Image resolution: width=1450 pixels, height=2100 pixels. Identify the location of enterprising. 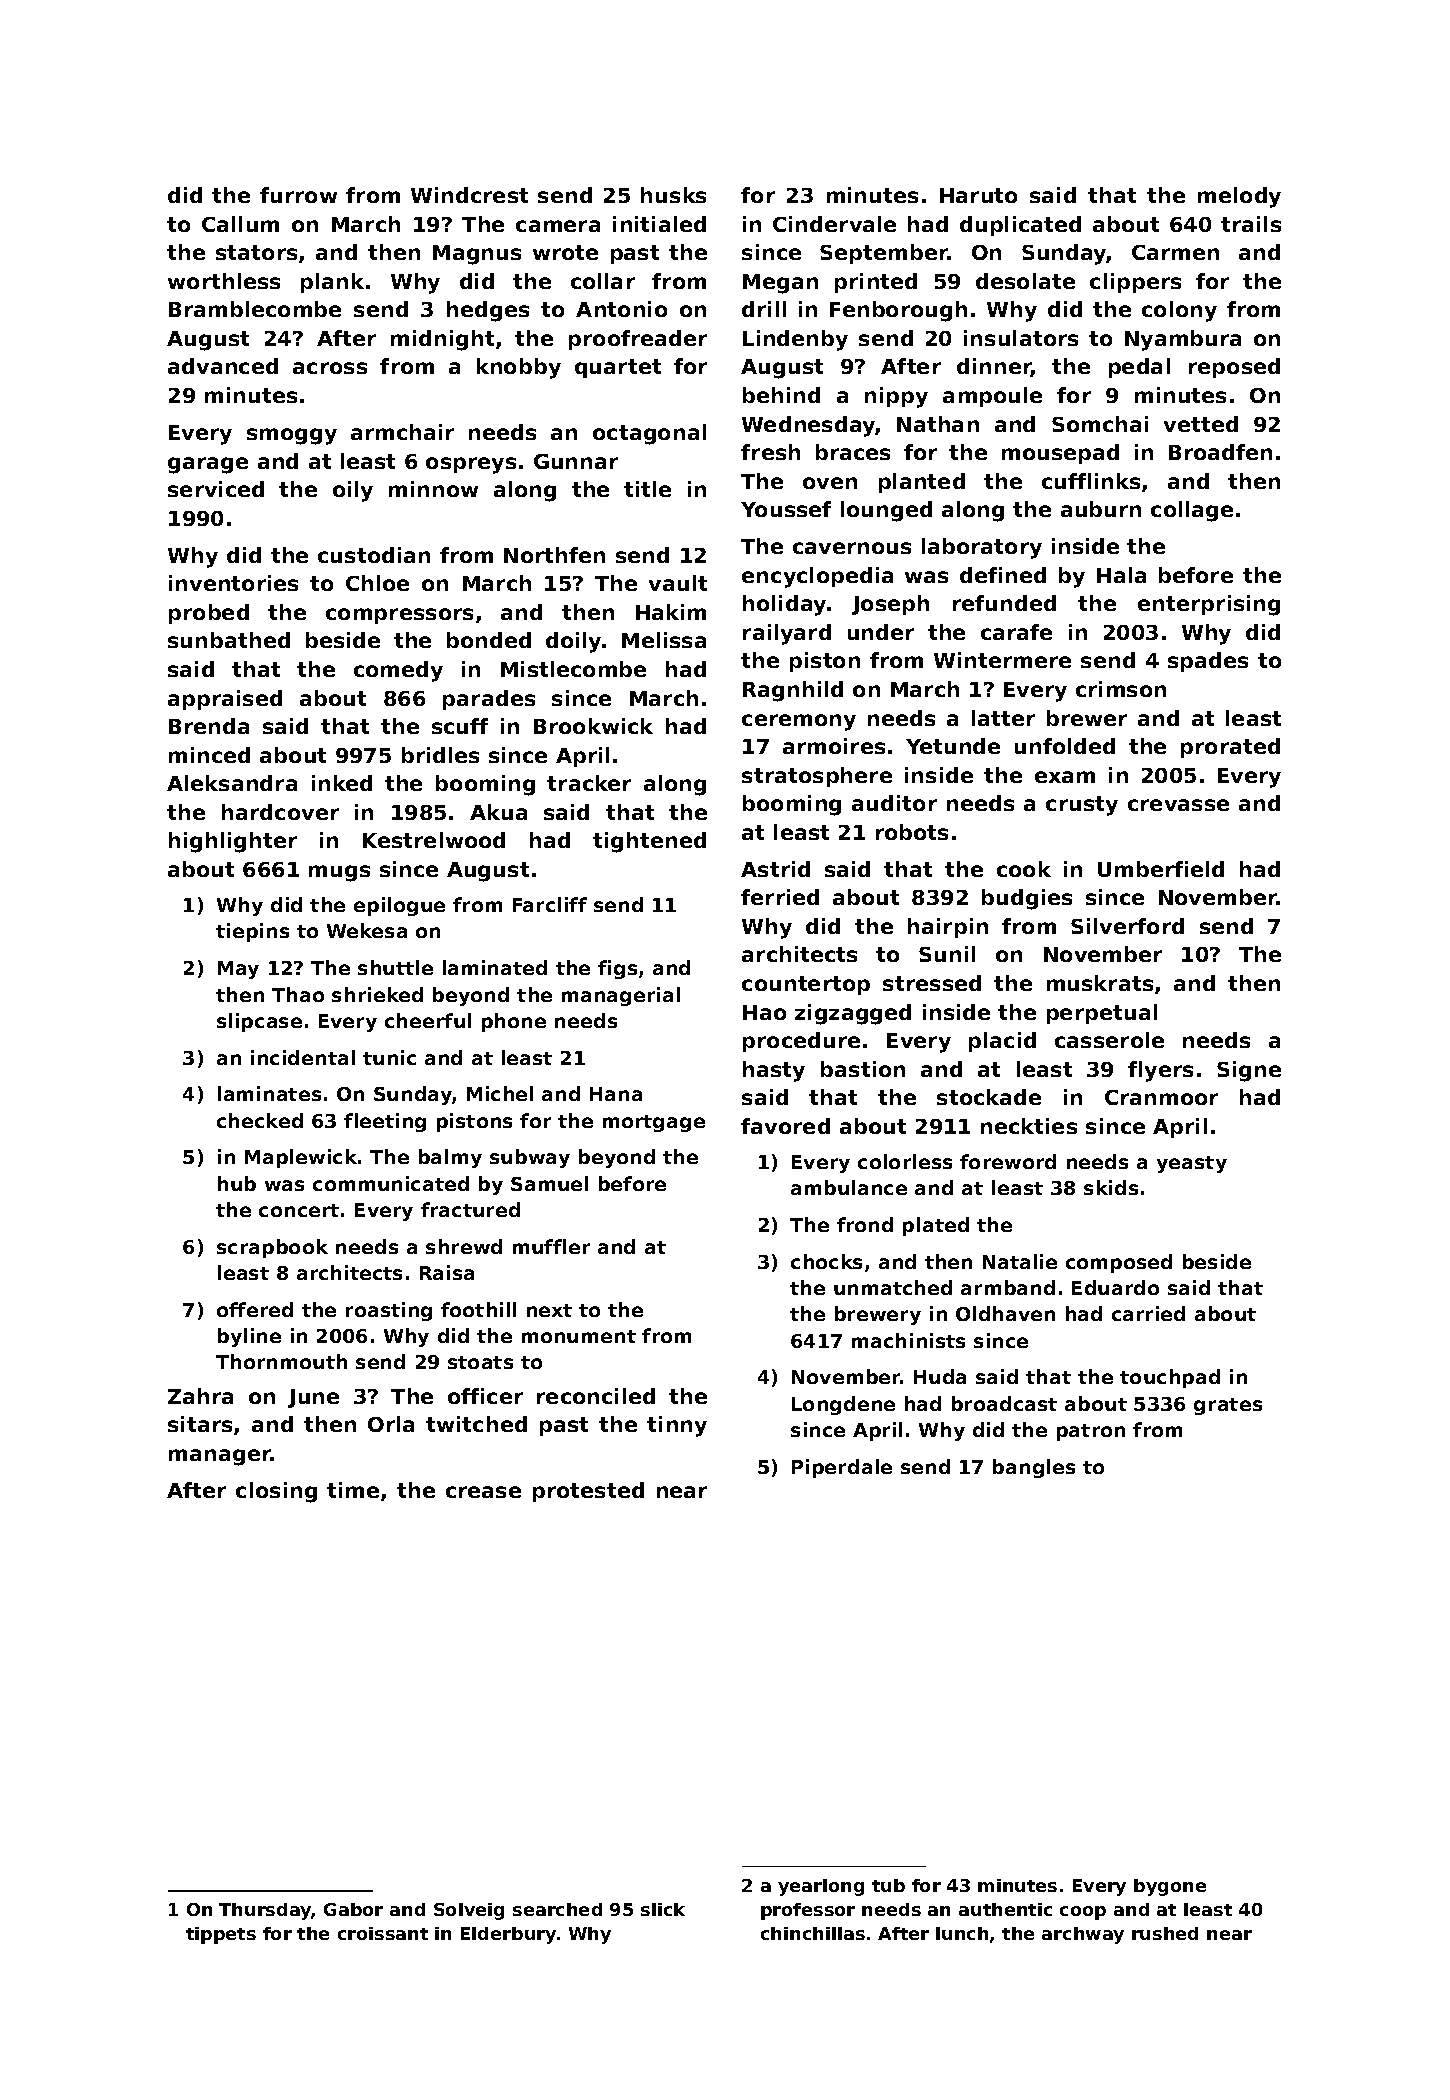
(1209, 605).
